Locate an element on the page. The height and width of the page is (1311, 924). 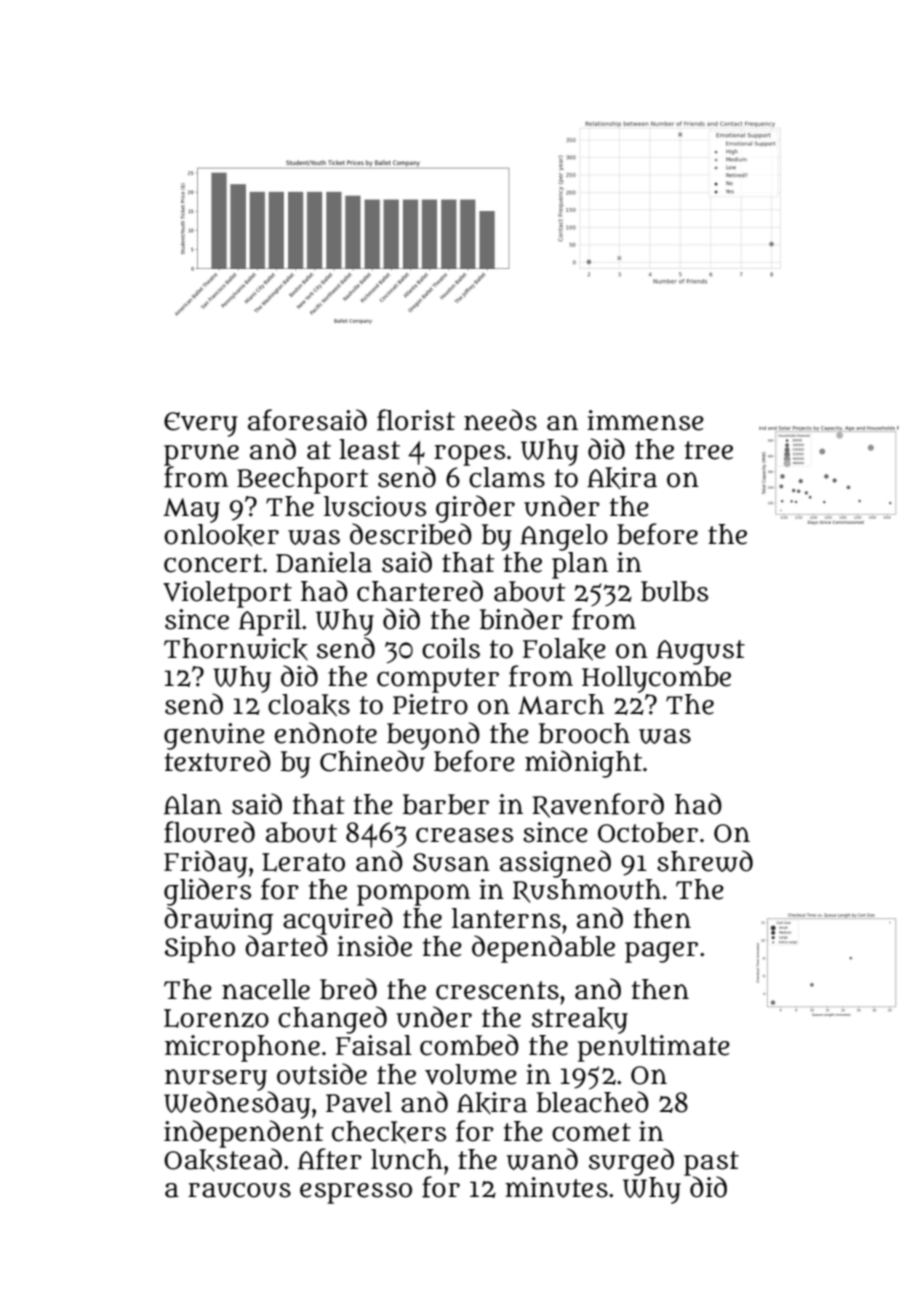
past is located at coordinates (711, 1163).
